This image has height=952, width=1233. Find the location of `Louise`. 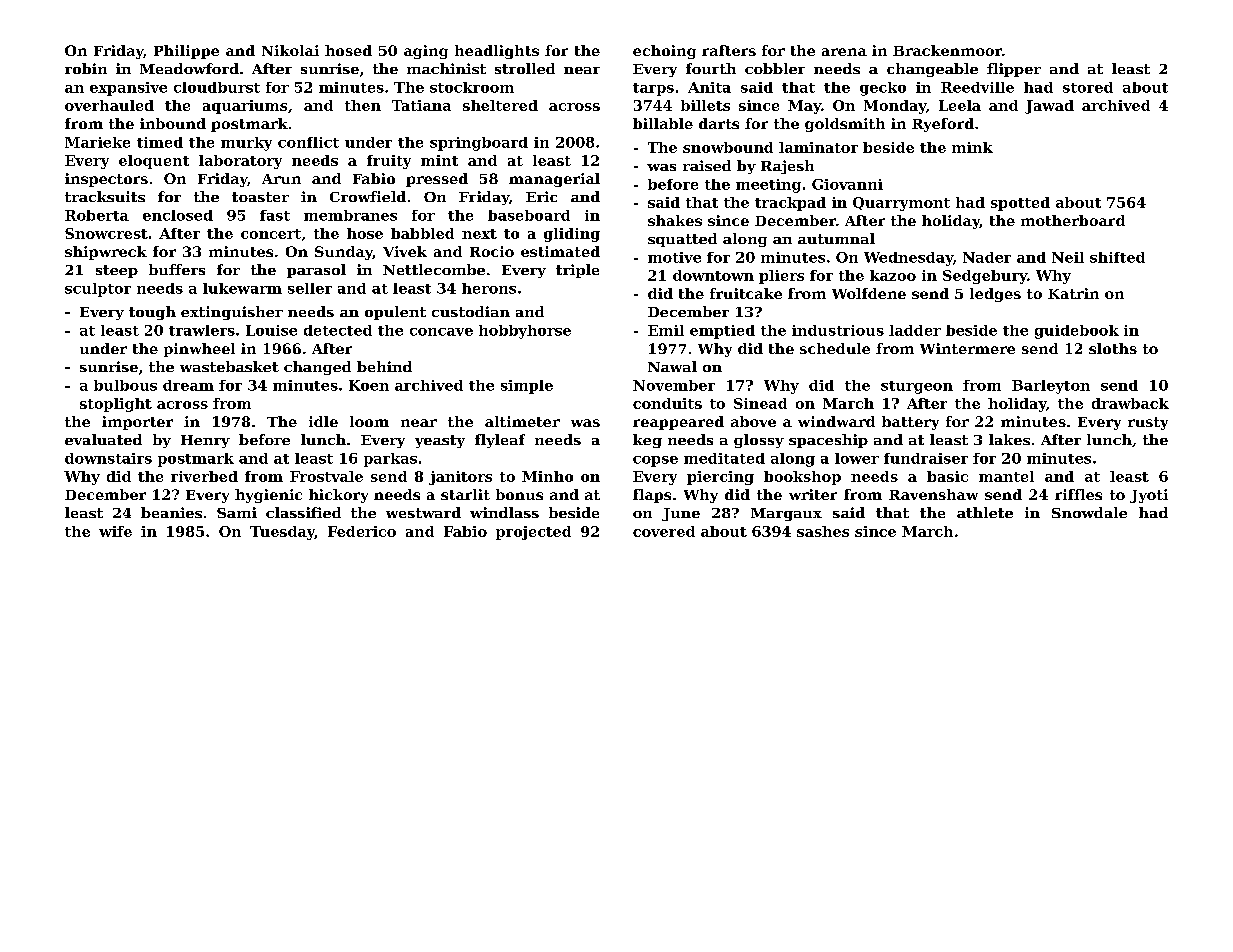

Louise is located at coordinates (271, 330).
